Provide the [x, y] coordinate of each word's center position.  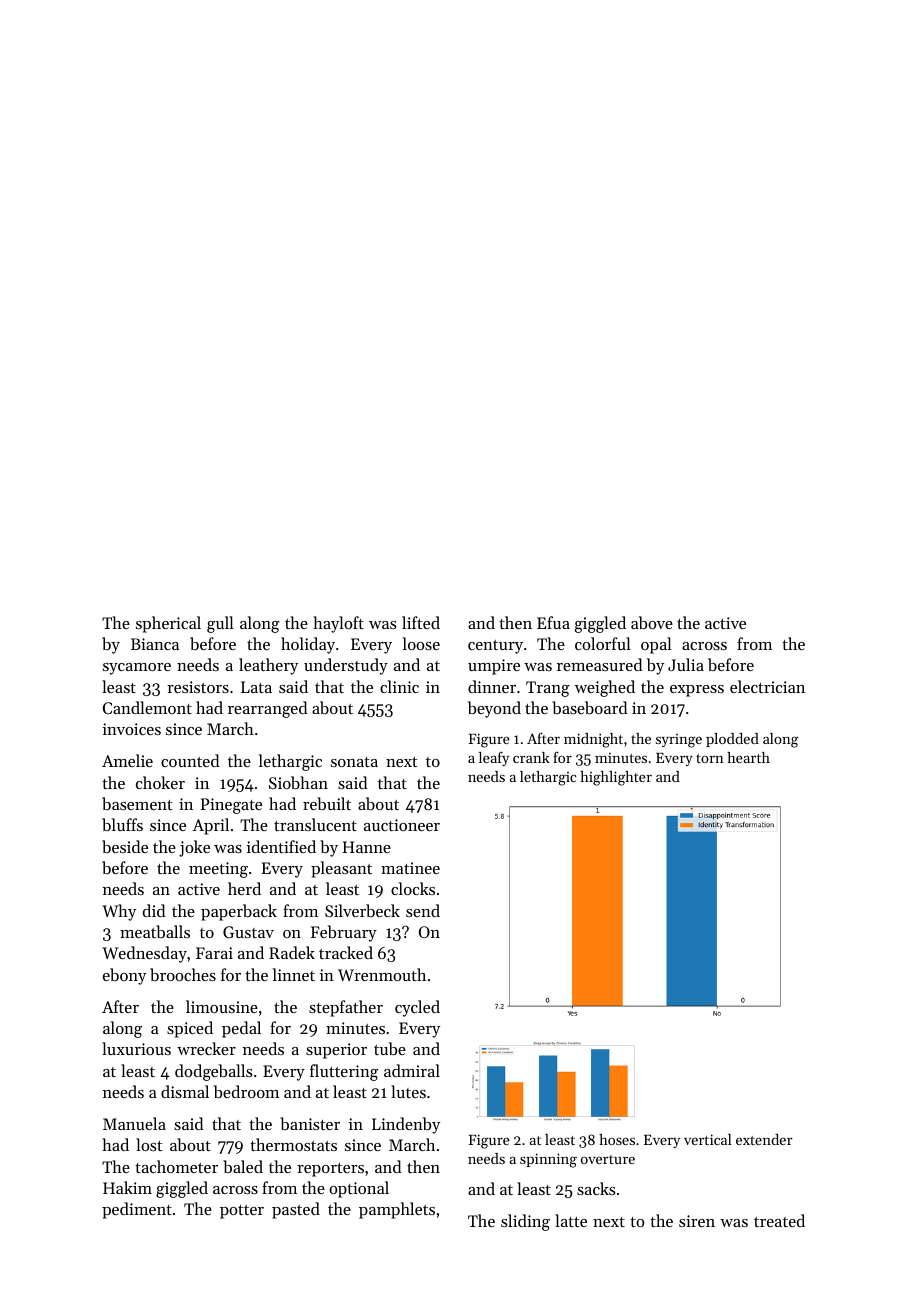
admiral [412, 1070]
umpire [494, 667]
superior [336, 1051]
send [423, 910]
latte [571, 1220]
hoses [617, 1139]
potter [242, 1212]
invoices [132, 729]
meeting [218, 870]
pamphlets [397, 1210]
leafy [494, 758]
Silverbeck [362, 910]
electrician [767, 686]
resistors [198, 687]
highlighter [616, 778]
